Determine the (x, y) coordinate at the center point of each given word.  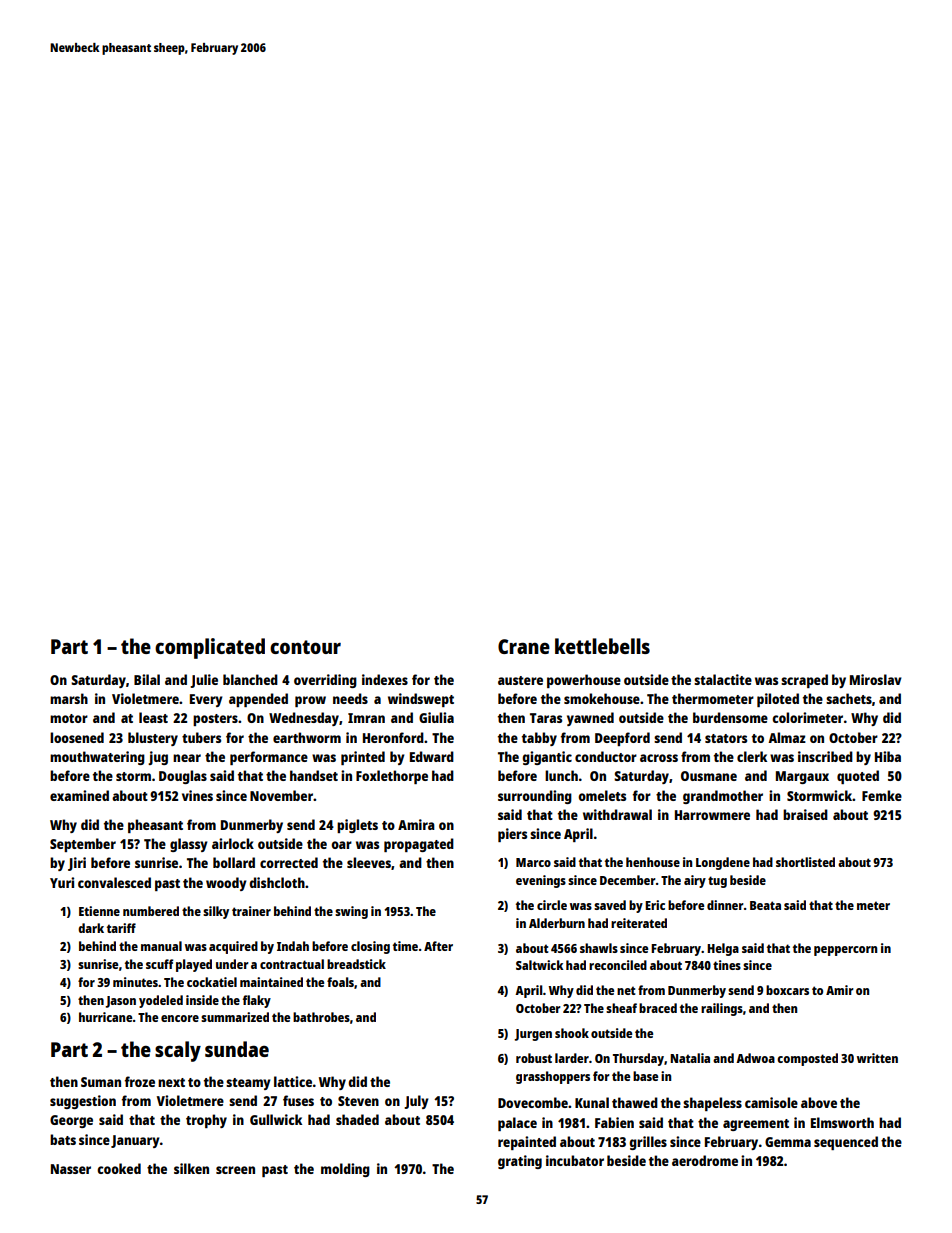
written (877, 1058)
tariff (121, 928)
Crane (524, 646)
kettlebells (602, 646)
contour (305, 647)
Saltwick (540, 965)
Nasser (71, 1169)
